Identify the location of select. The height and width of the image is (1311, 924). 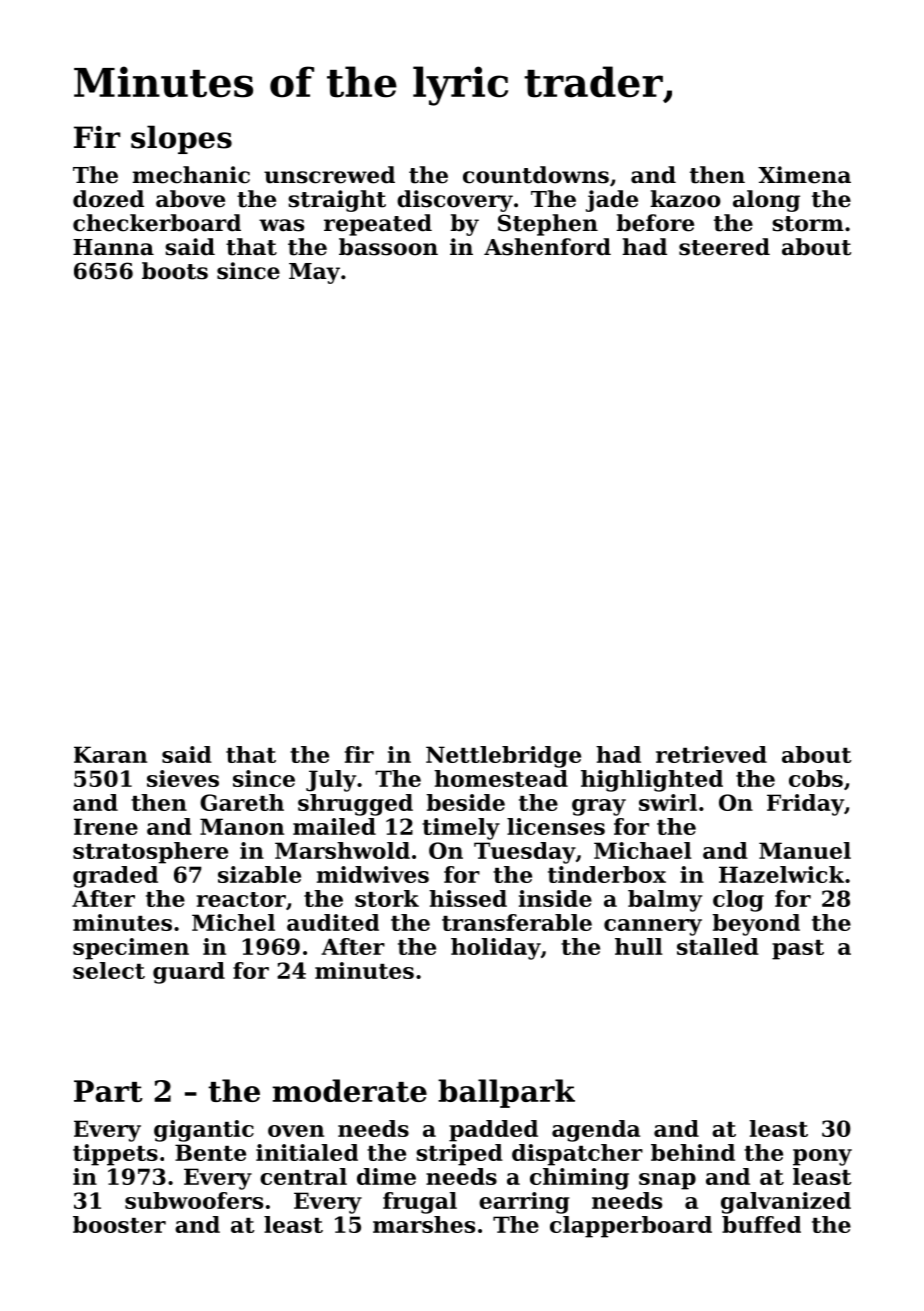
(109, 970).
